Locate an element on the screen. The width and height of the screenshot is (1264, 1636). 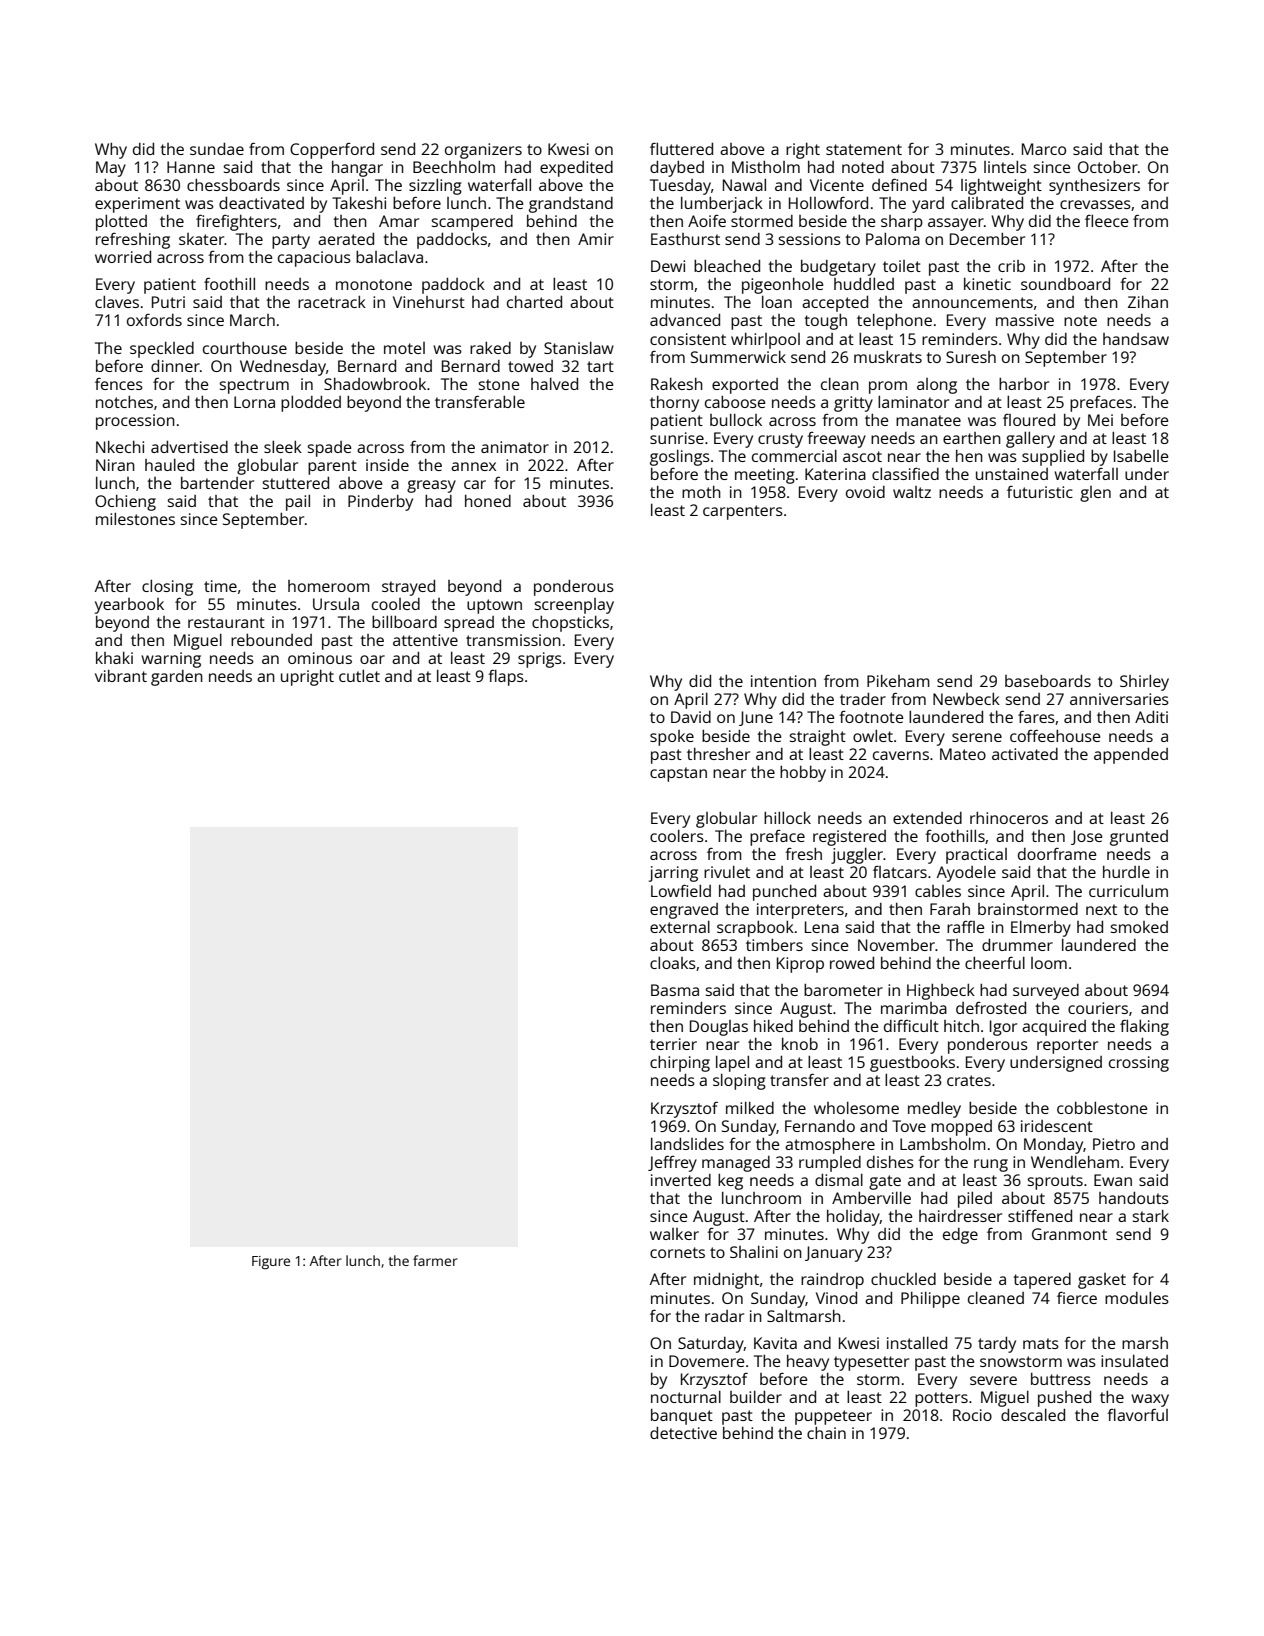
David is located at coordinates (691, 717).
